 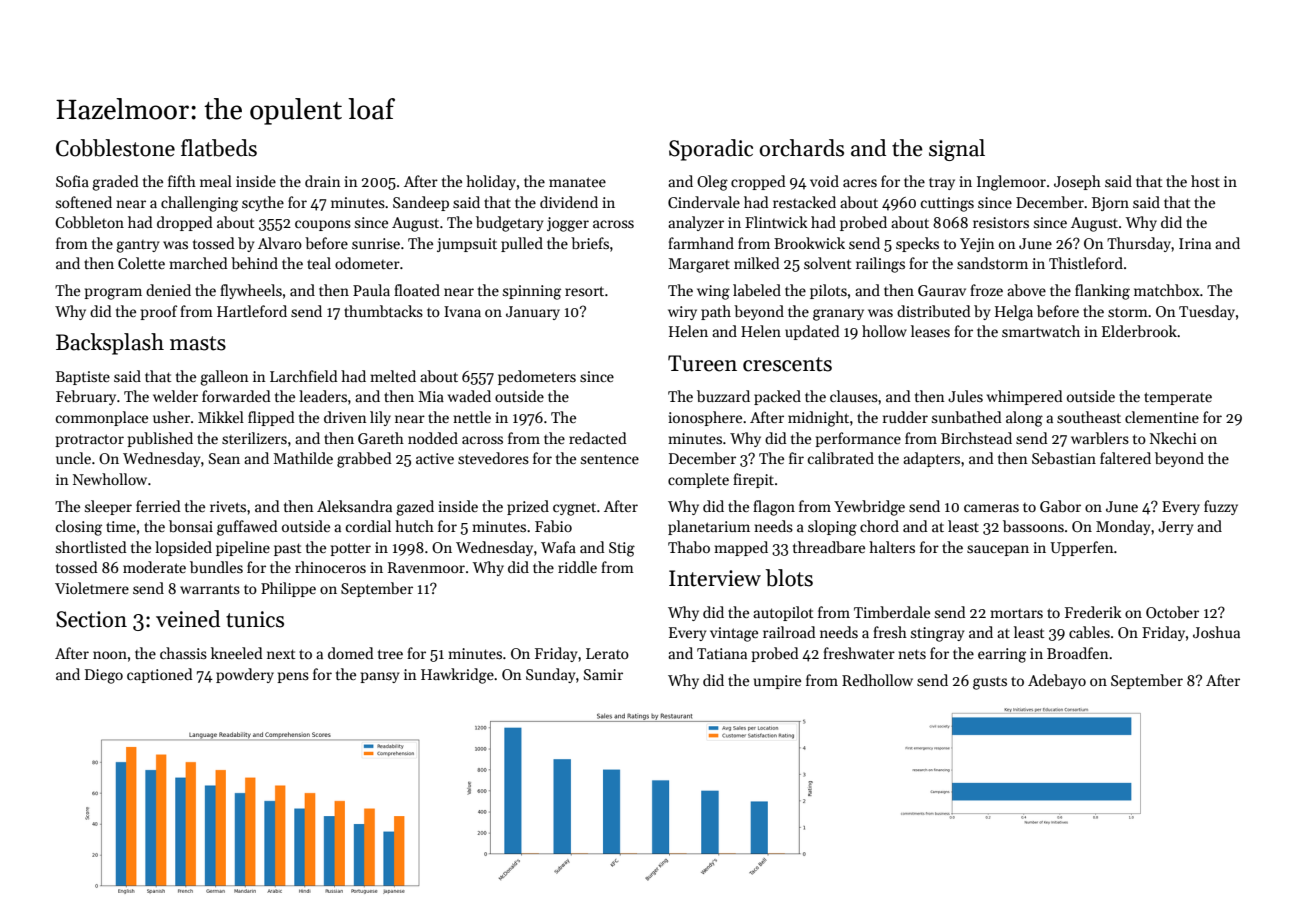 What do you see at coordinates (577, 182) in the image?
I see `manatee` at bounding box center [577, 182].
